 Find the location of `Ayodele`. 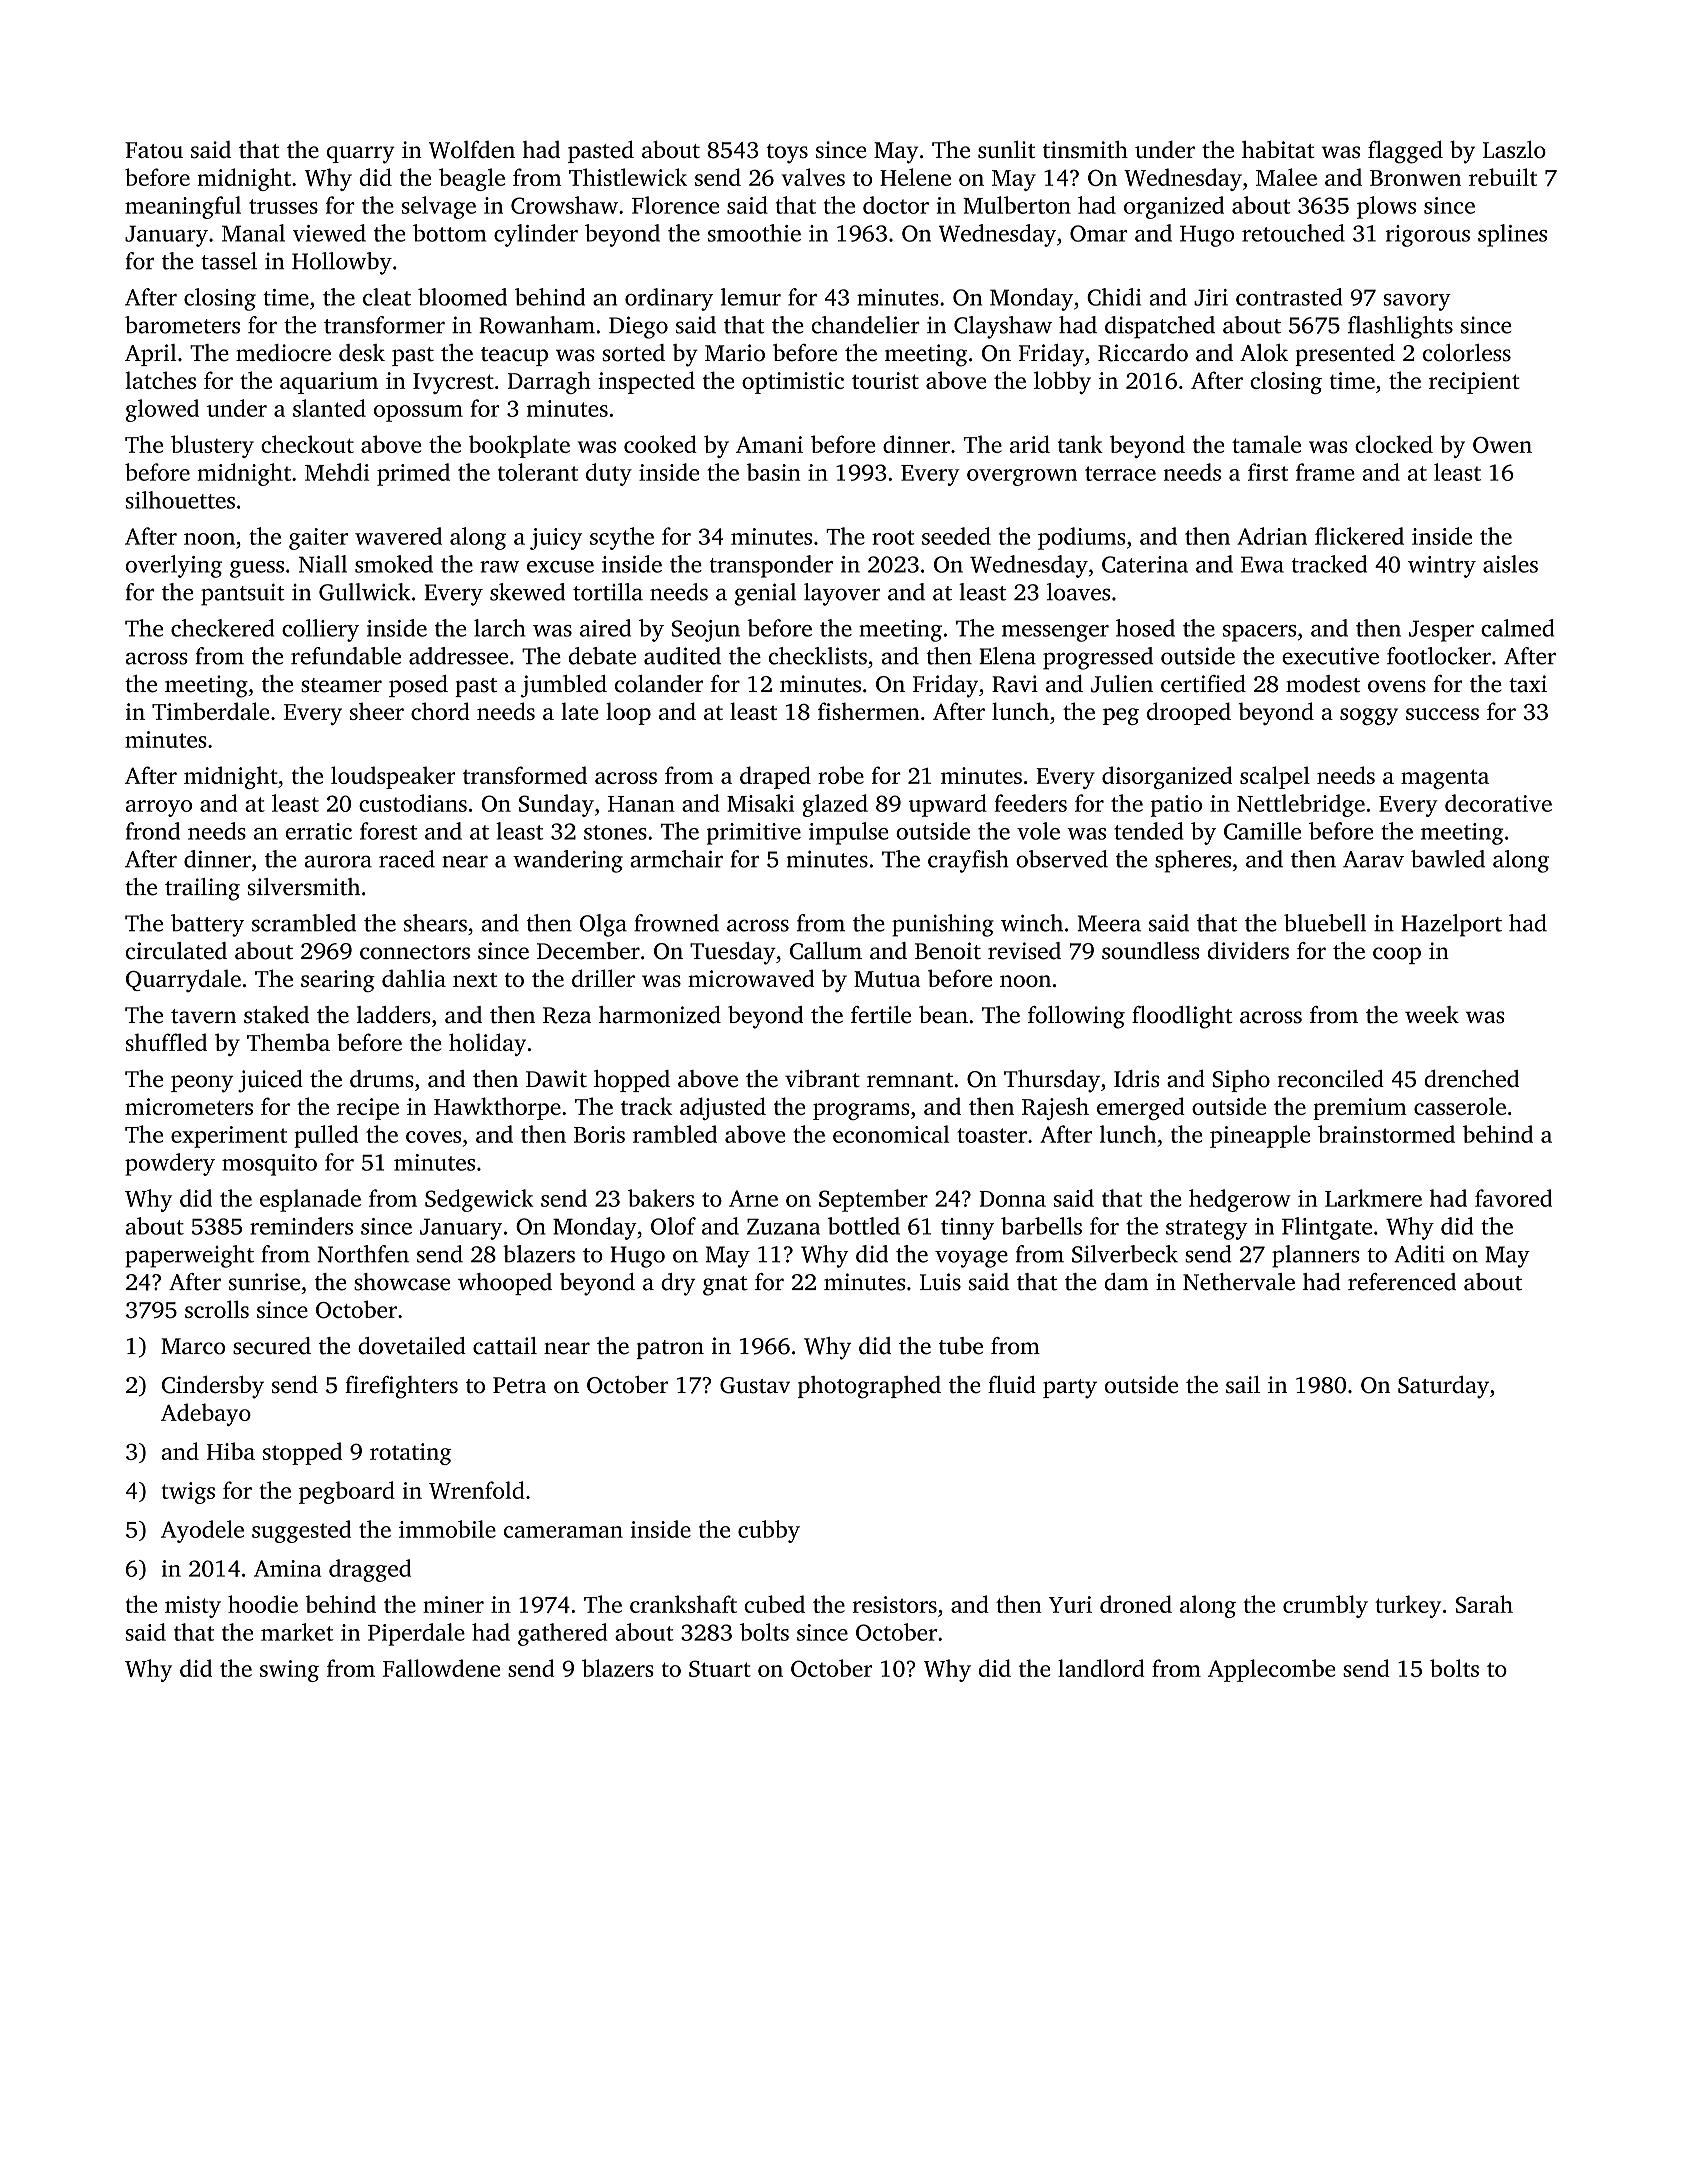

Ayodele is located at coordinates (202, 1531).
